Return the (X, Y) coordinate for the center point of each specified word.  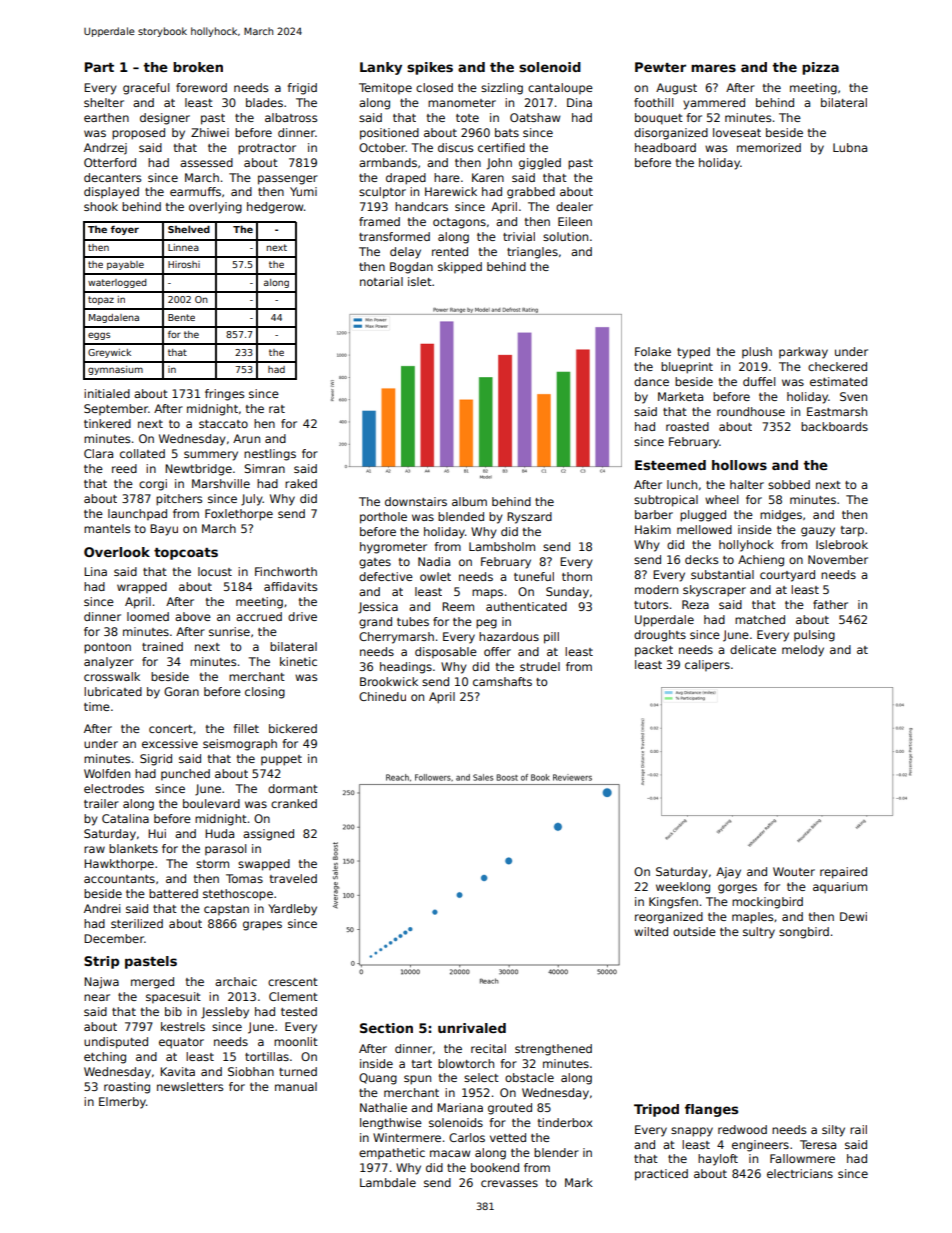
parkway (803, 353)
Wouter (794, 871)
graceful (146, 89)
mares (713, 68)
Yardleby (292, 910)
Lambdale (388, 1182)
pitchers (179, 500)
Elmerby (122, 1103)
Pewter (660, 67)
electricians (800, 1173)
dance (651, 381)
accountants (119, 879)
